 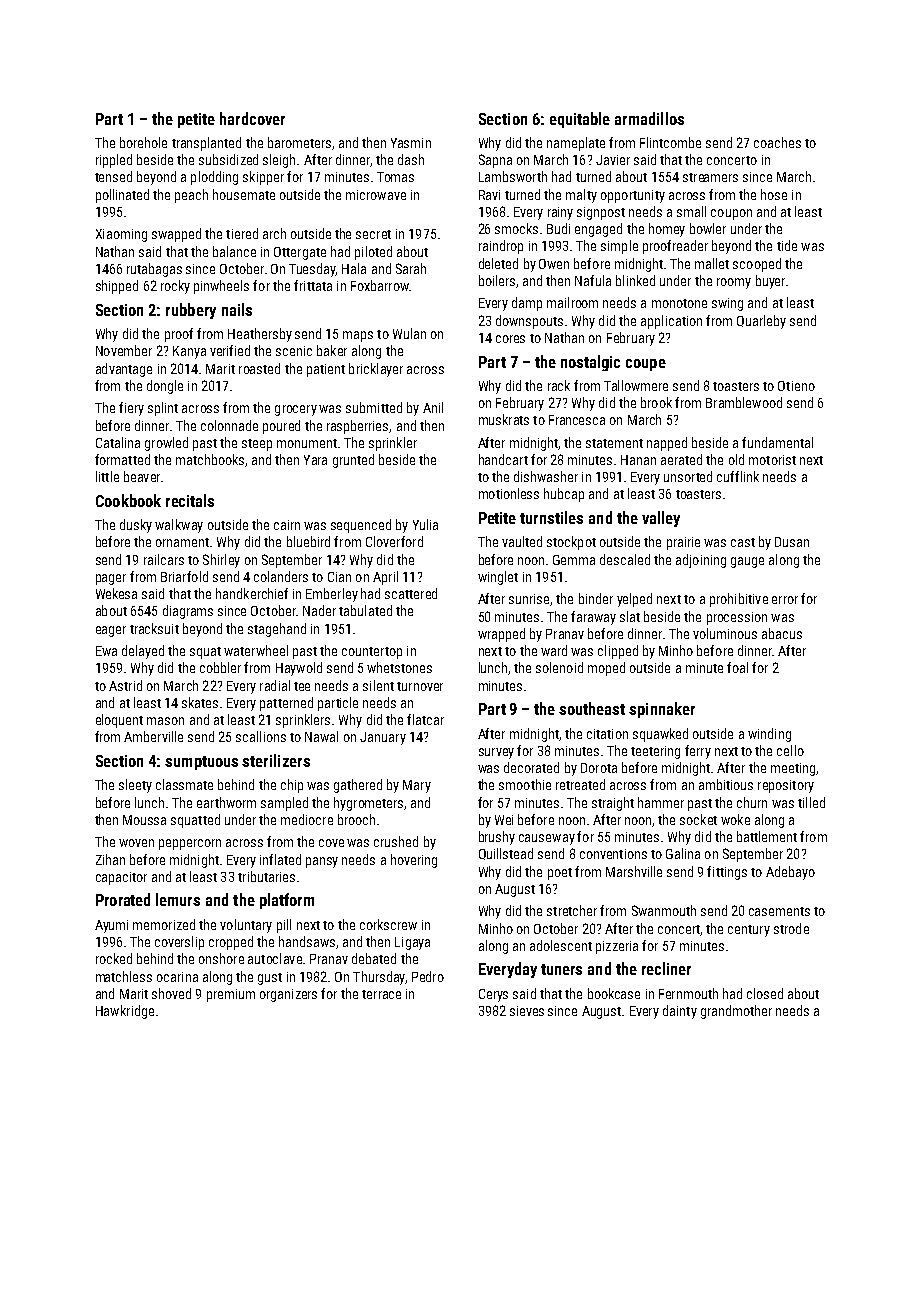 What do you see at coordinates (411, 593) in the screenshot?
I see `scattered` at bounding box center [411, 593].
